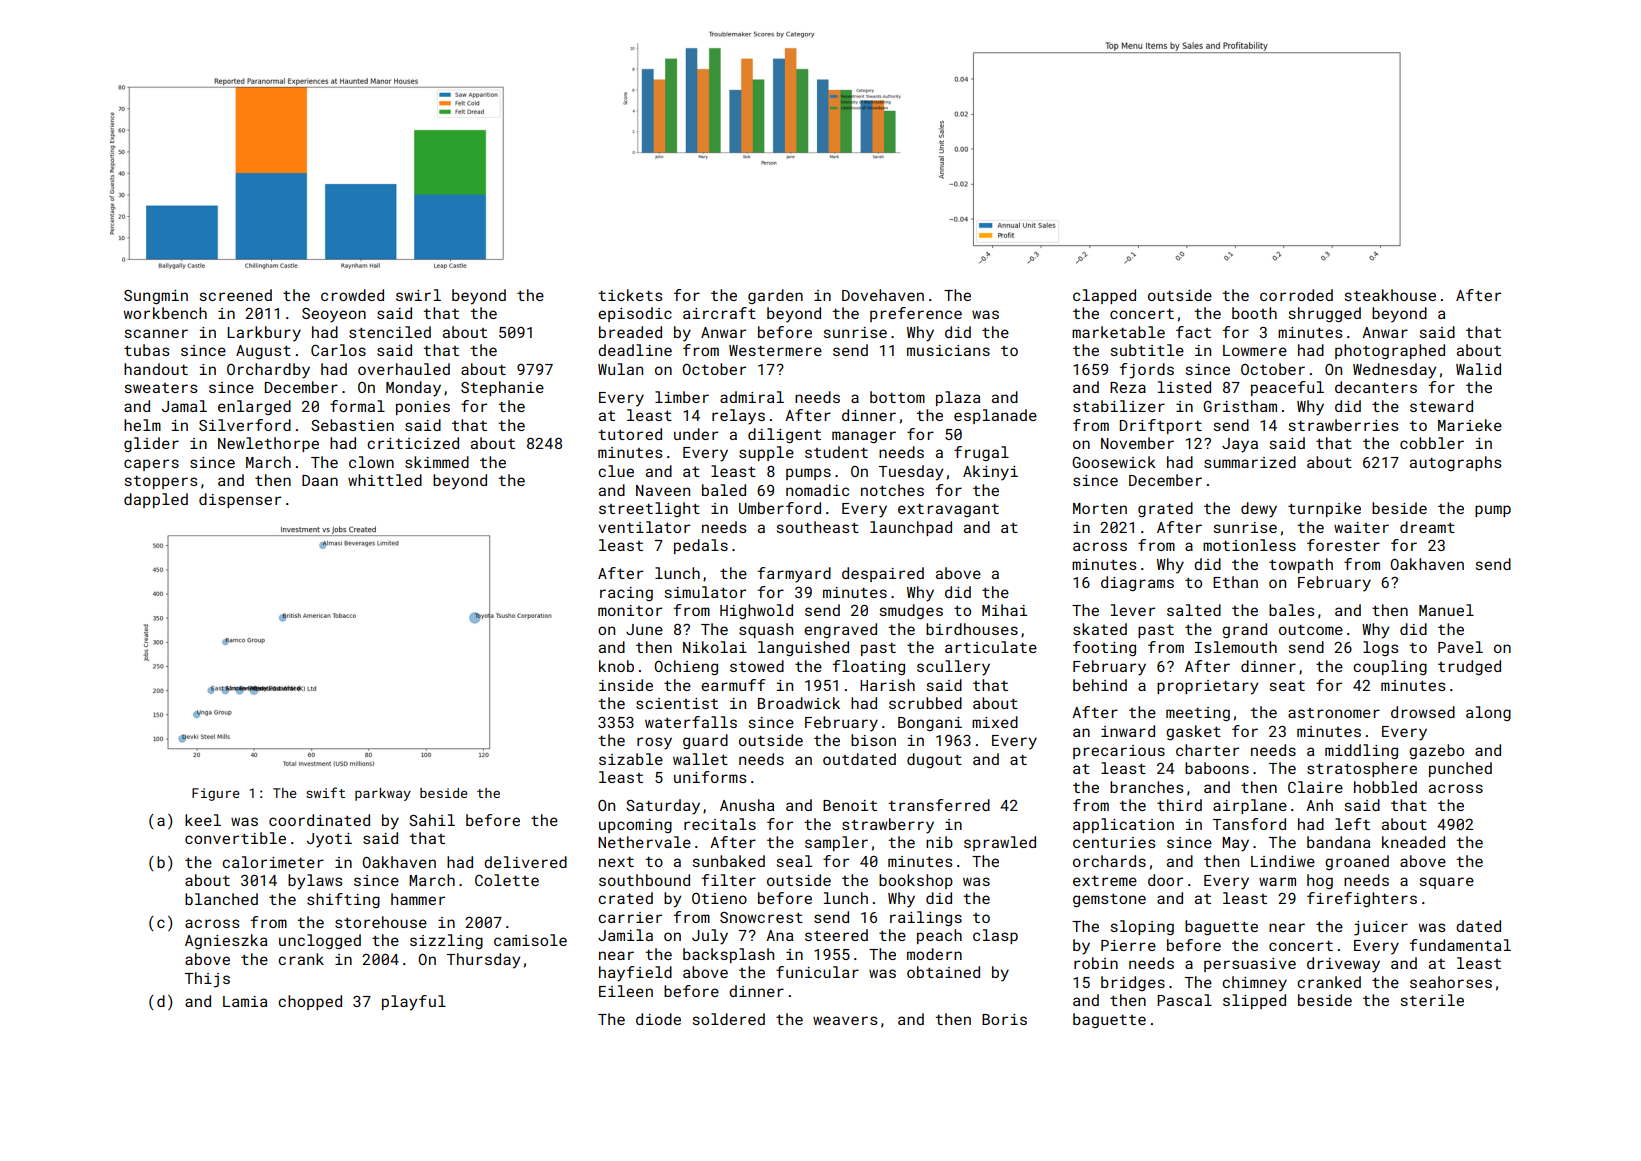 Image resolution: width=1641 pixels, height=1161 pixels. Describe the element at coordinates (990, 473) in the screenshot. I see `Akinyi` at that location.
